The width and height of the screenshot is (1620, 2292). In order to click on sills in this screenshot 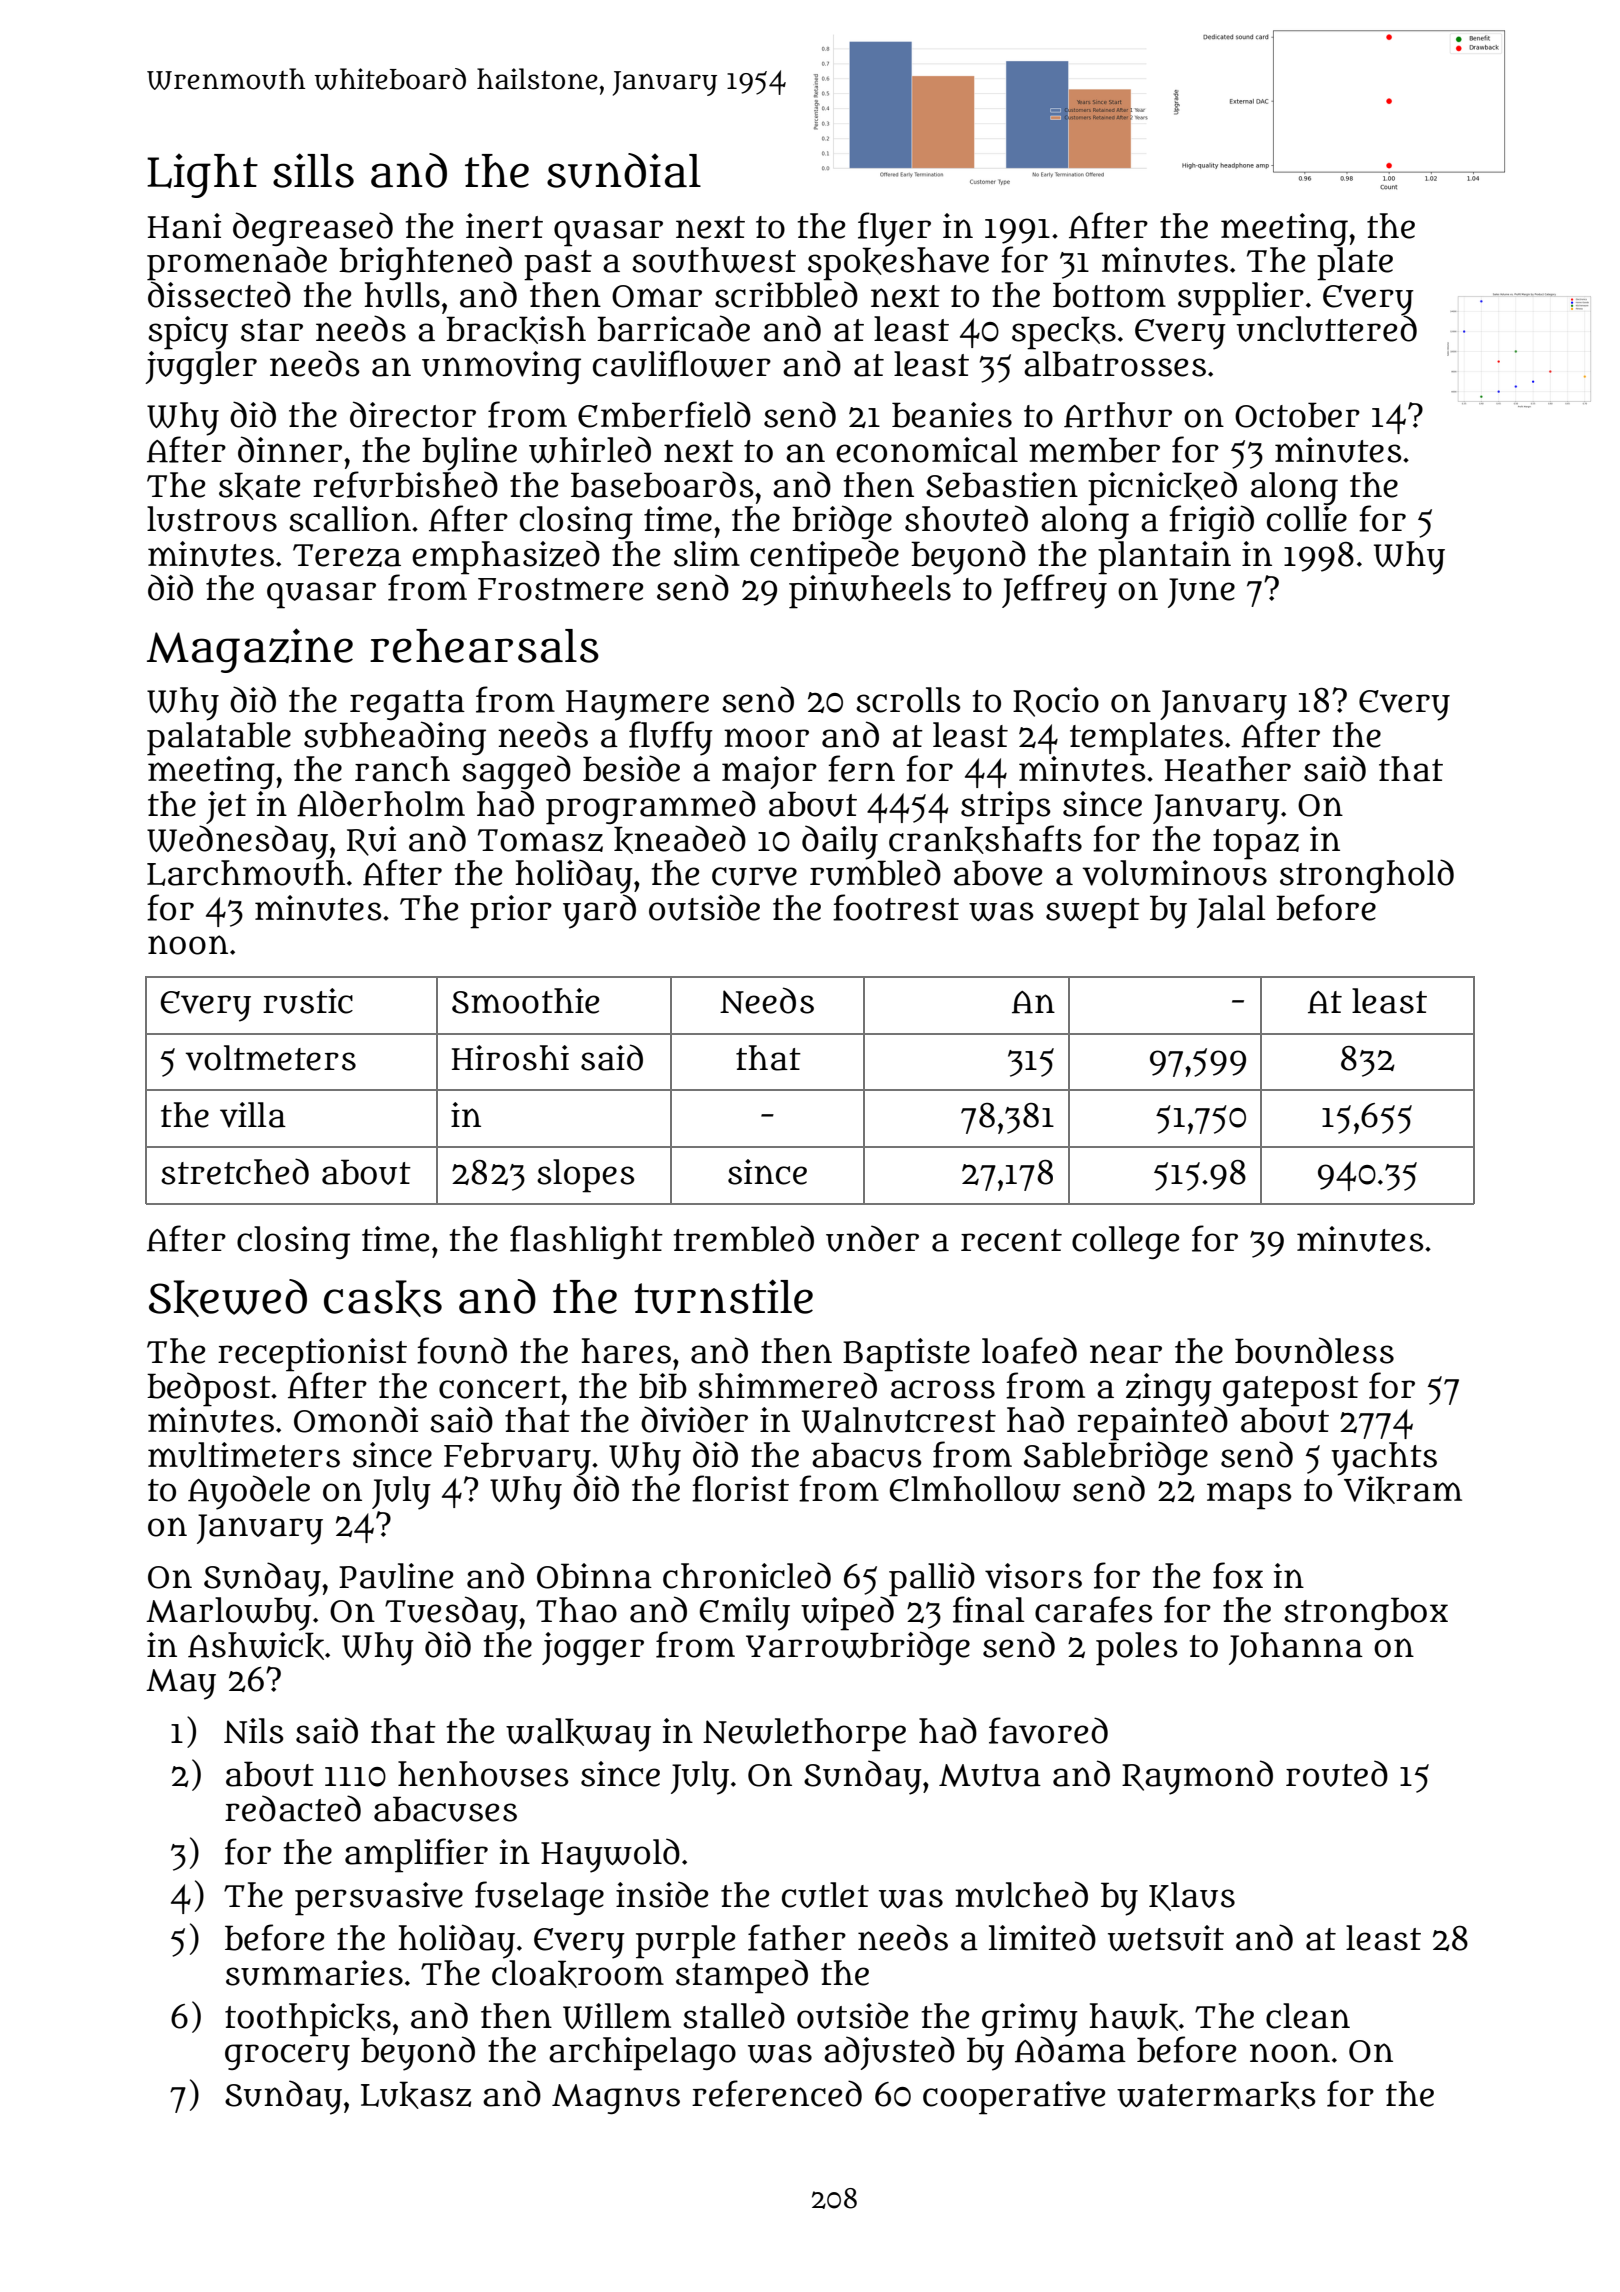, I will do `click(313, 170)`.
